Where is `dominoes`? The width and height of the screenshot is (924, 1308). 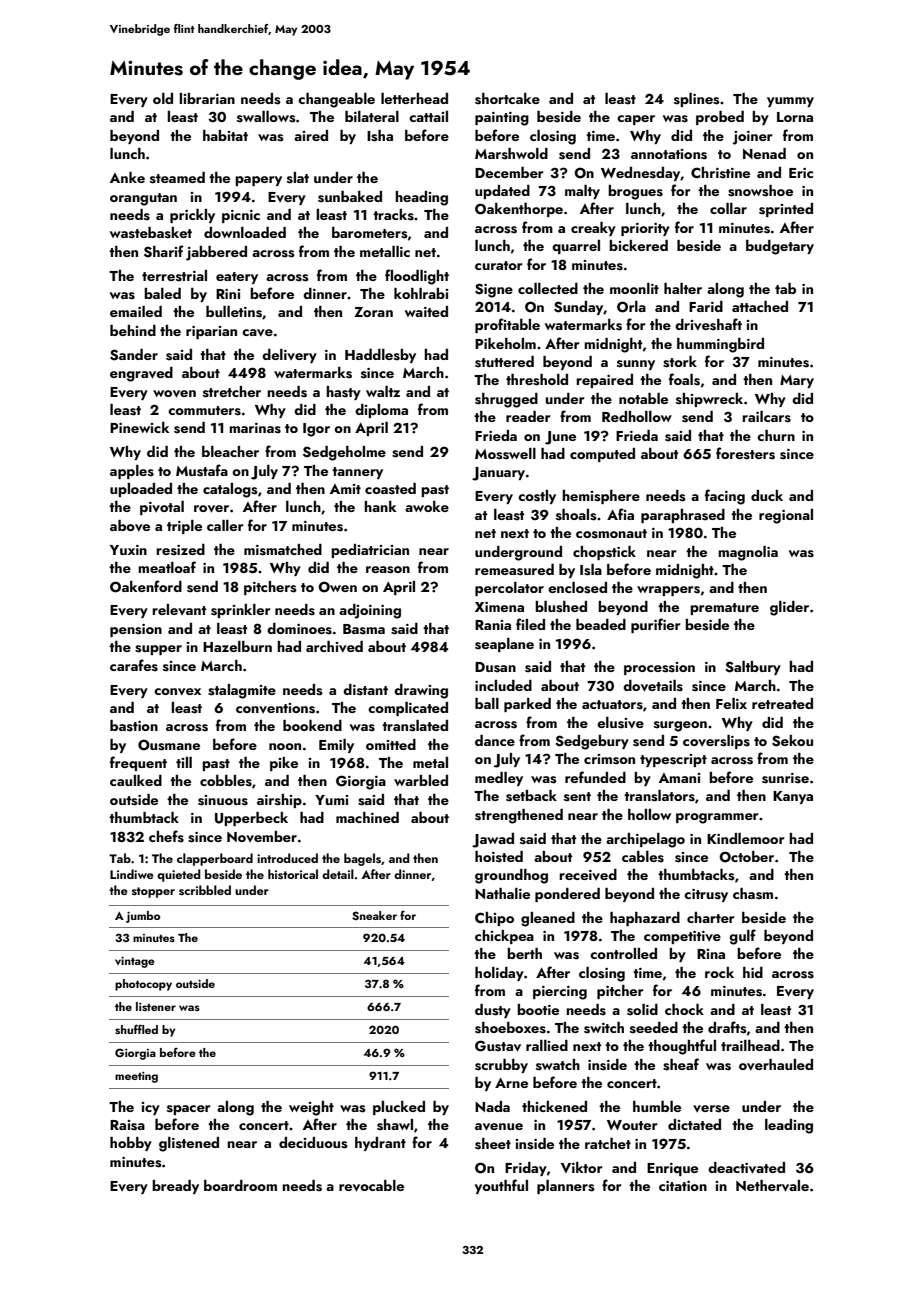
dominoes is located at coordinates (299, 629).
